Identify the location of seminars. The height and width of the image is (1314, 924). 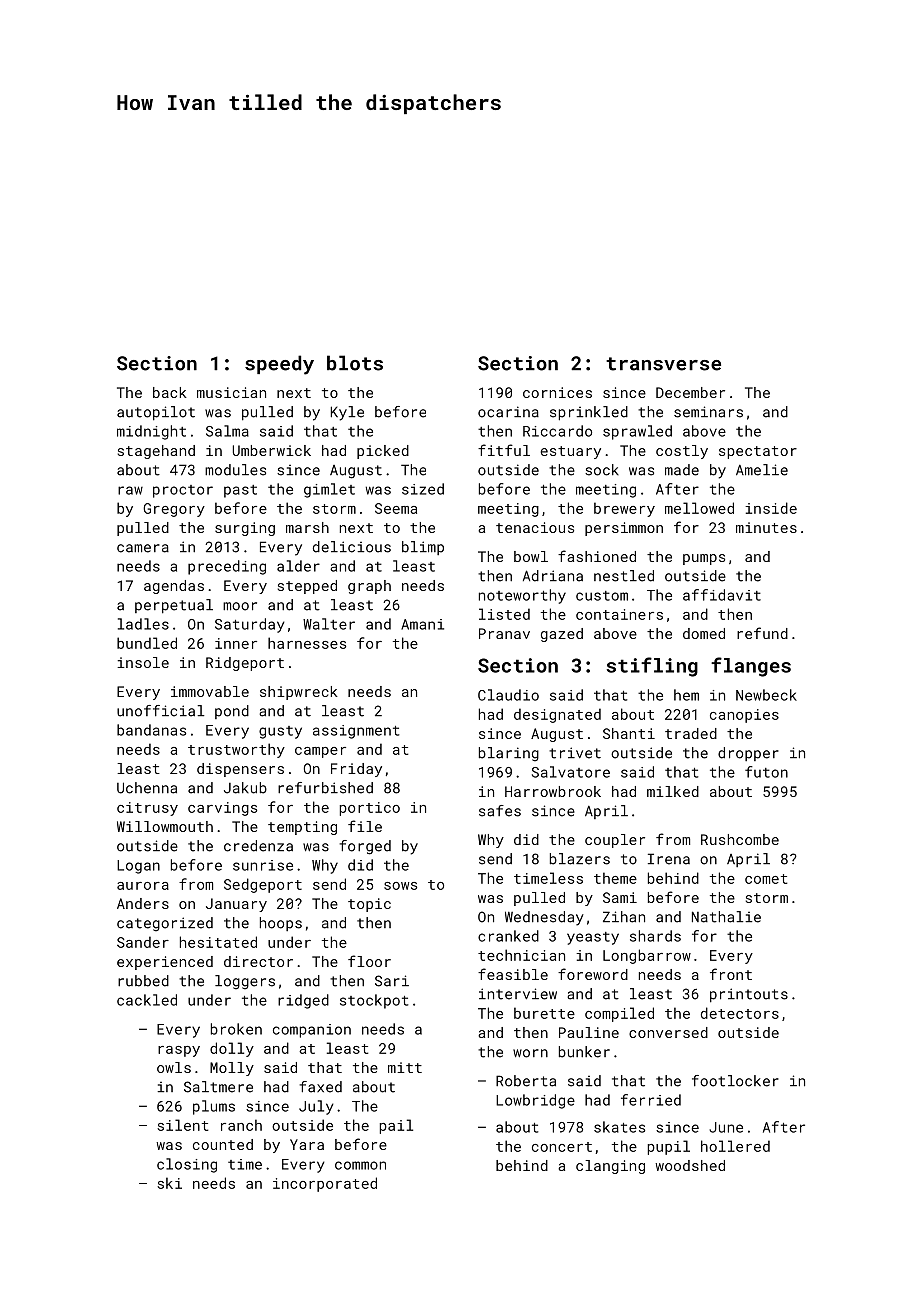
(708, 412).
